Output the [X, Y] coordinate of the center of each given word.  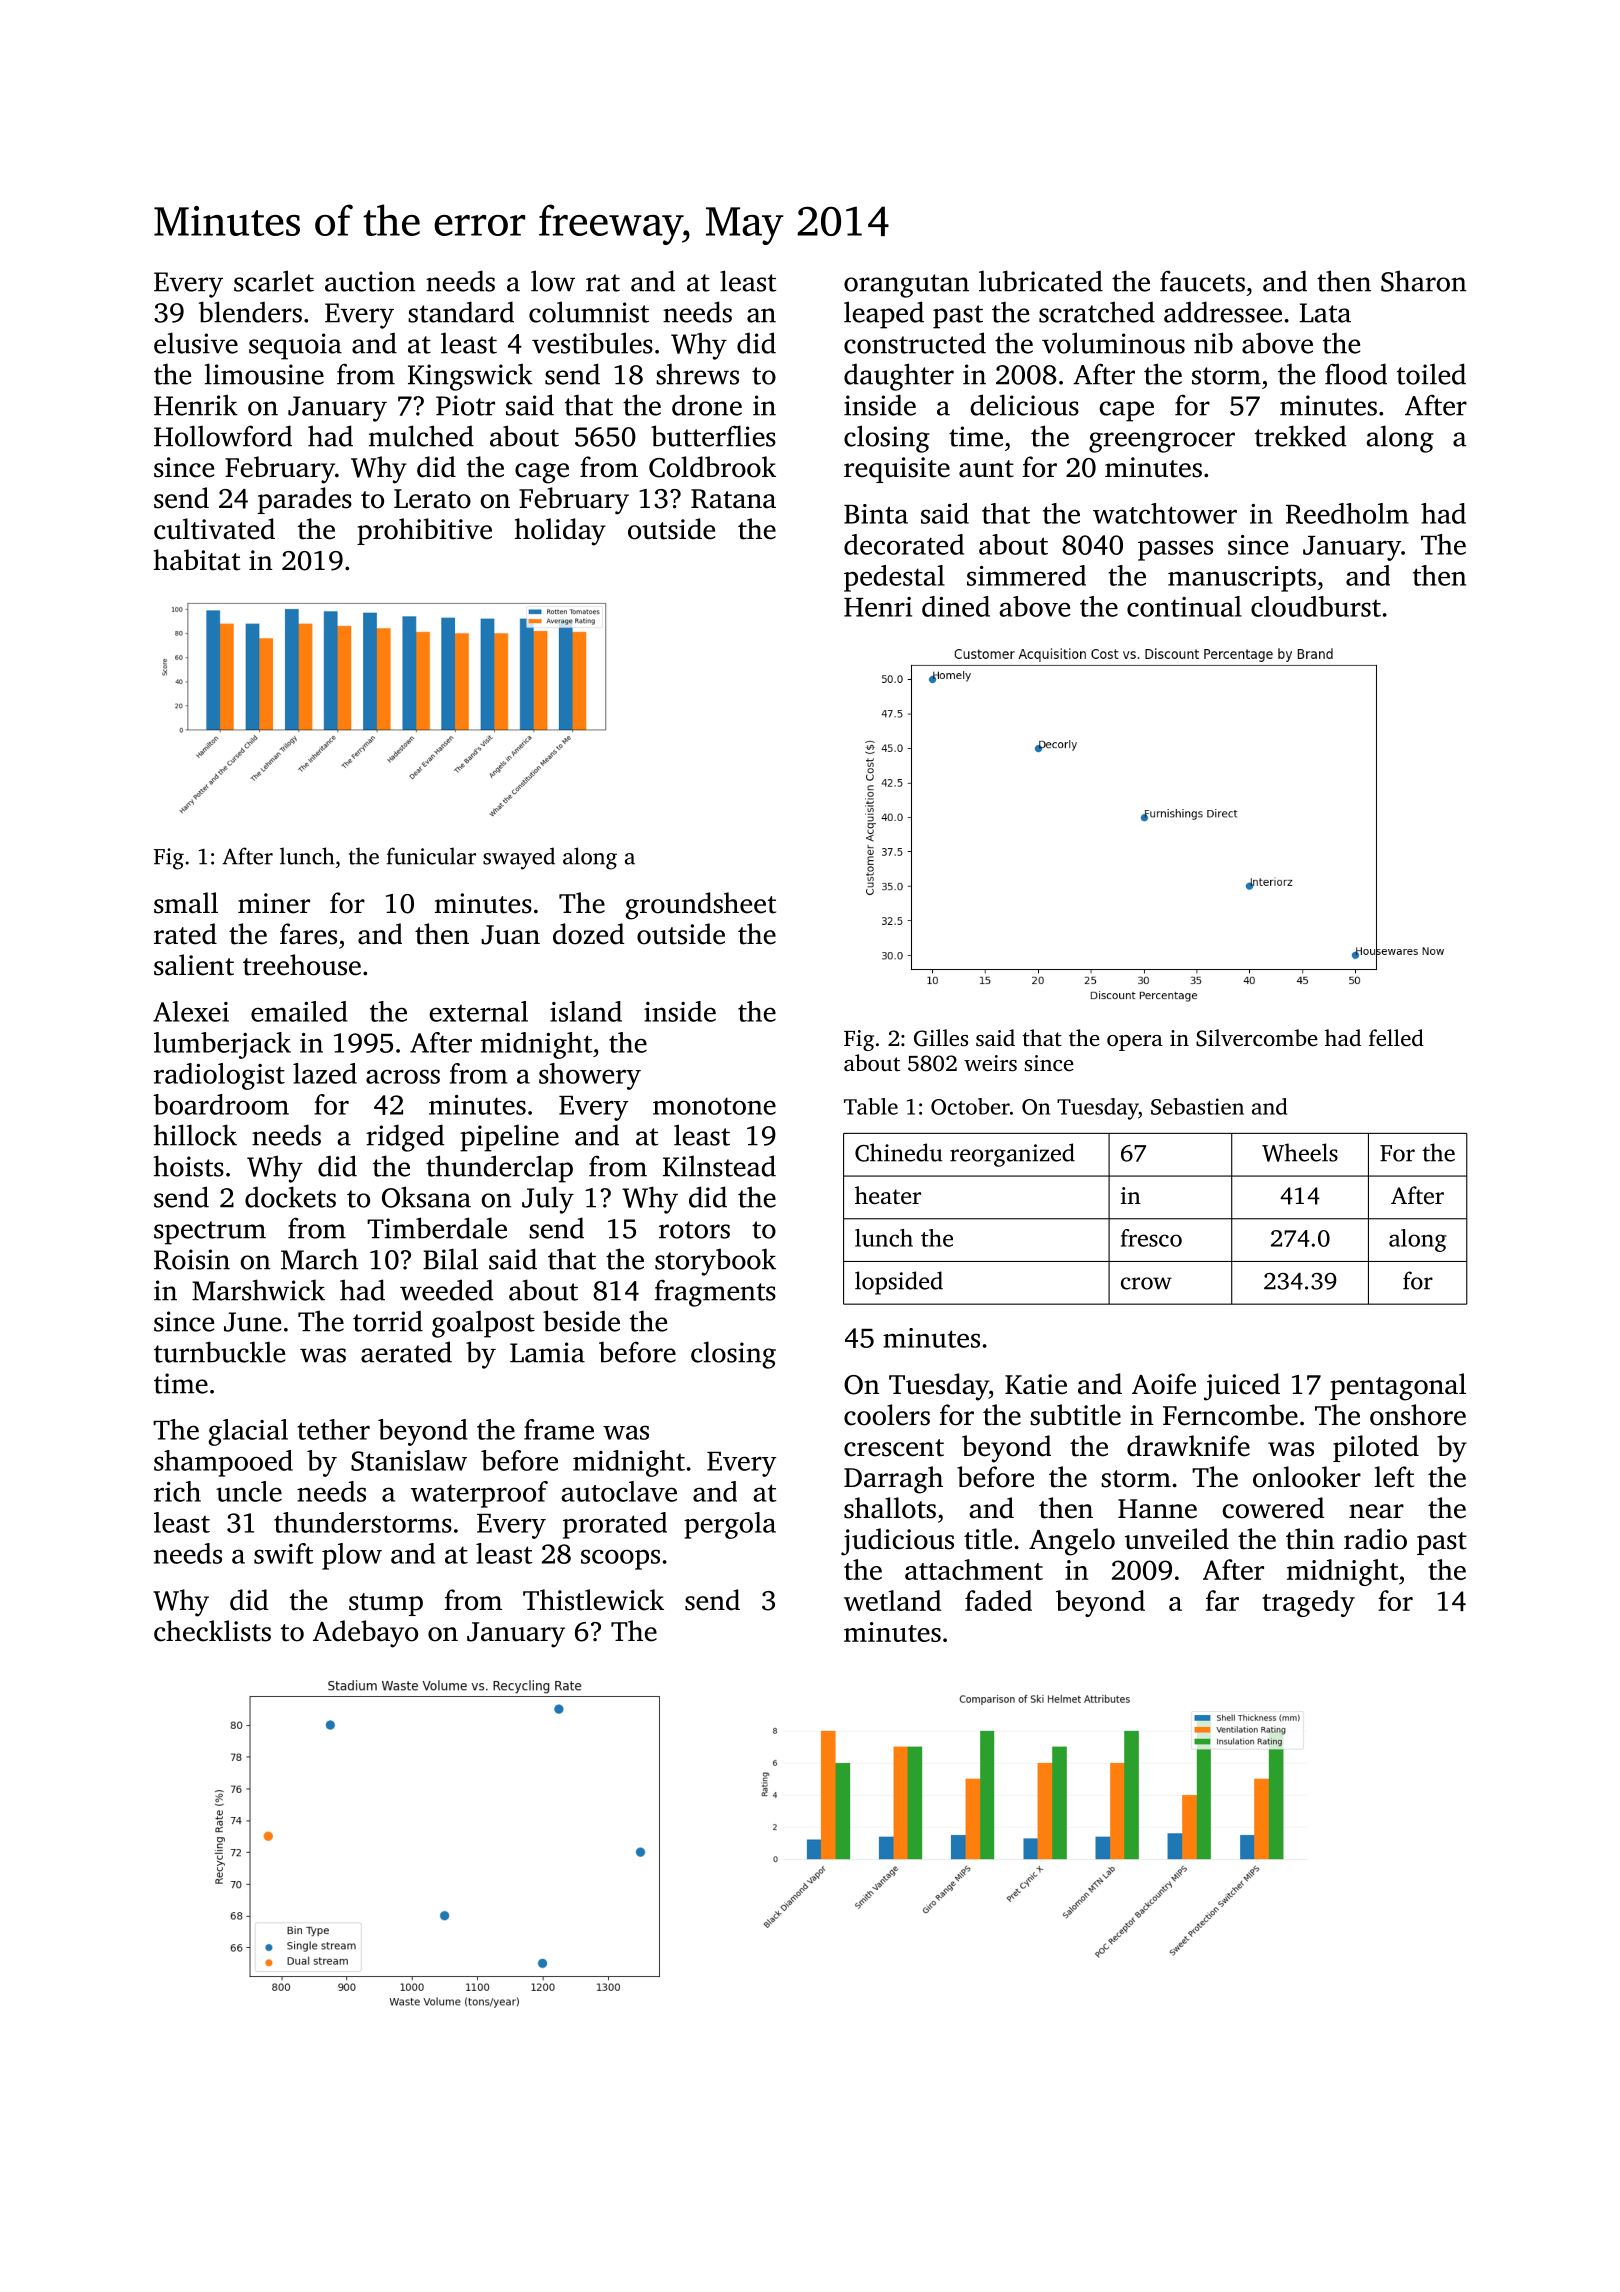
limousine [264, 374]
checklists [212, 1631]
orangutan [906, 286]
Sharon [1423, 281]
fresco [1151, 1238]
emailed [299, 1011]
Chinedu [899, 1152]
